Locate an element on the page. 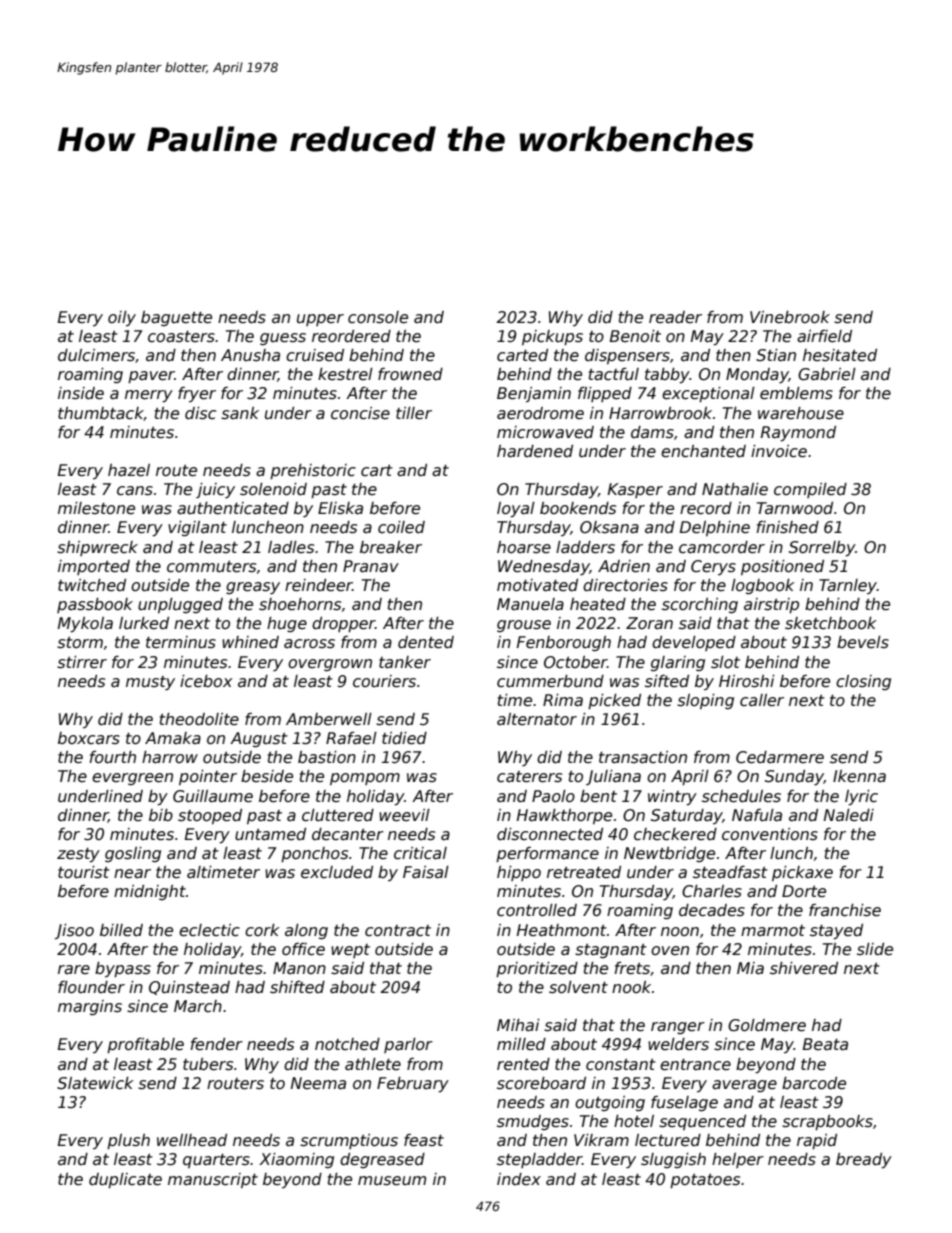 The image size is (952, 1233). Paolo is located at coordinates (553, 796).
